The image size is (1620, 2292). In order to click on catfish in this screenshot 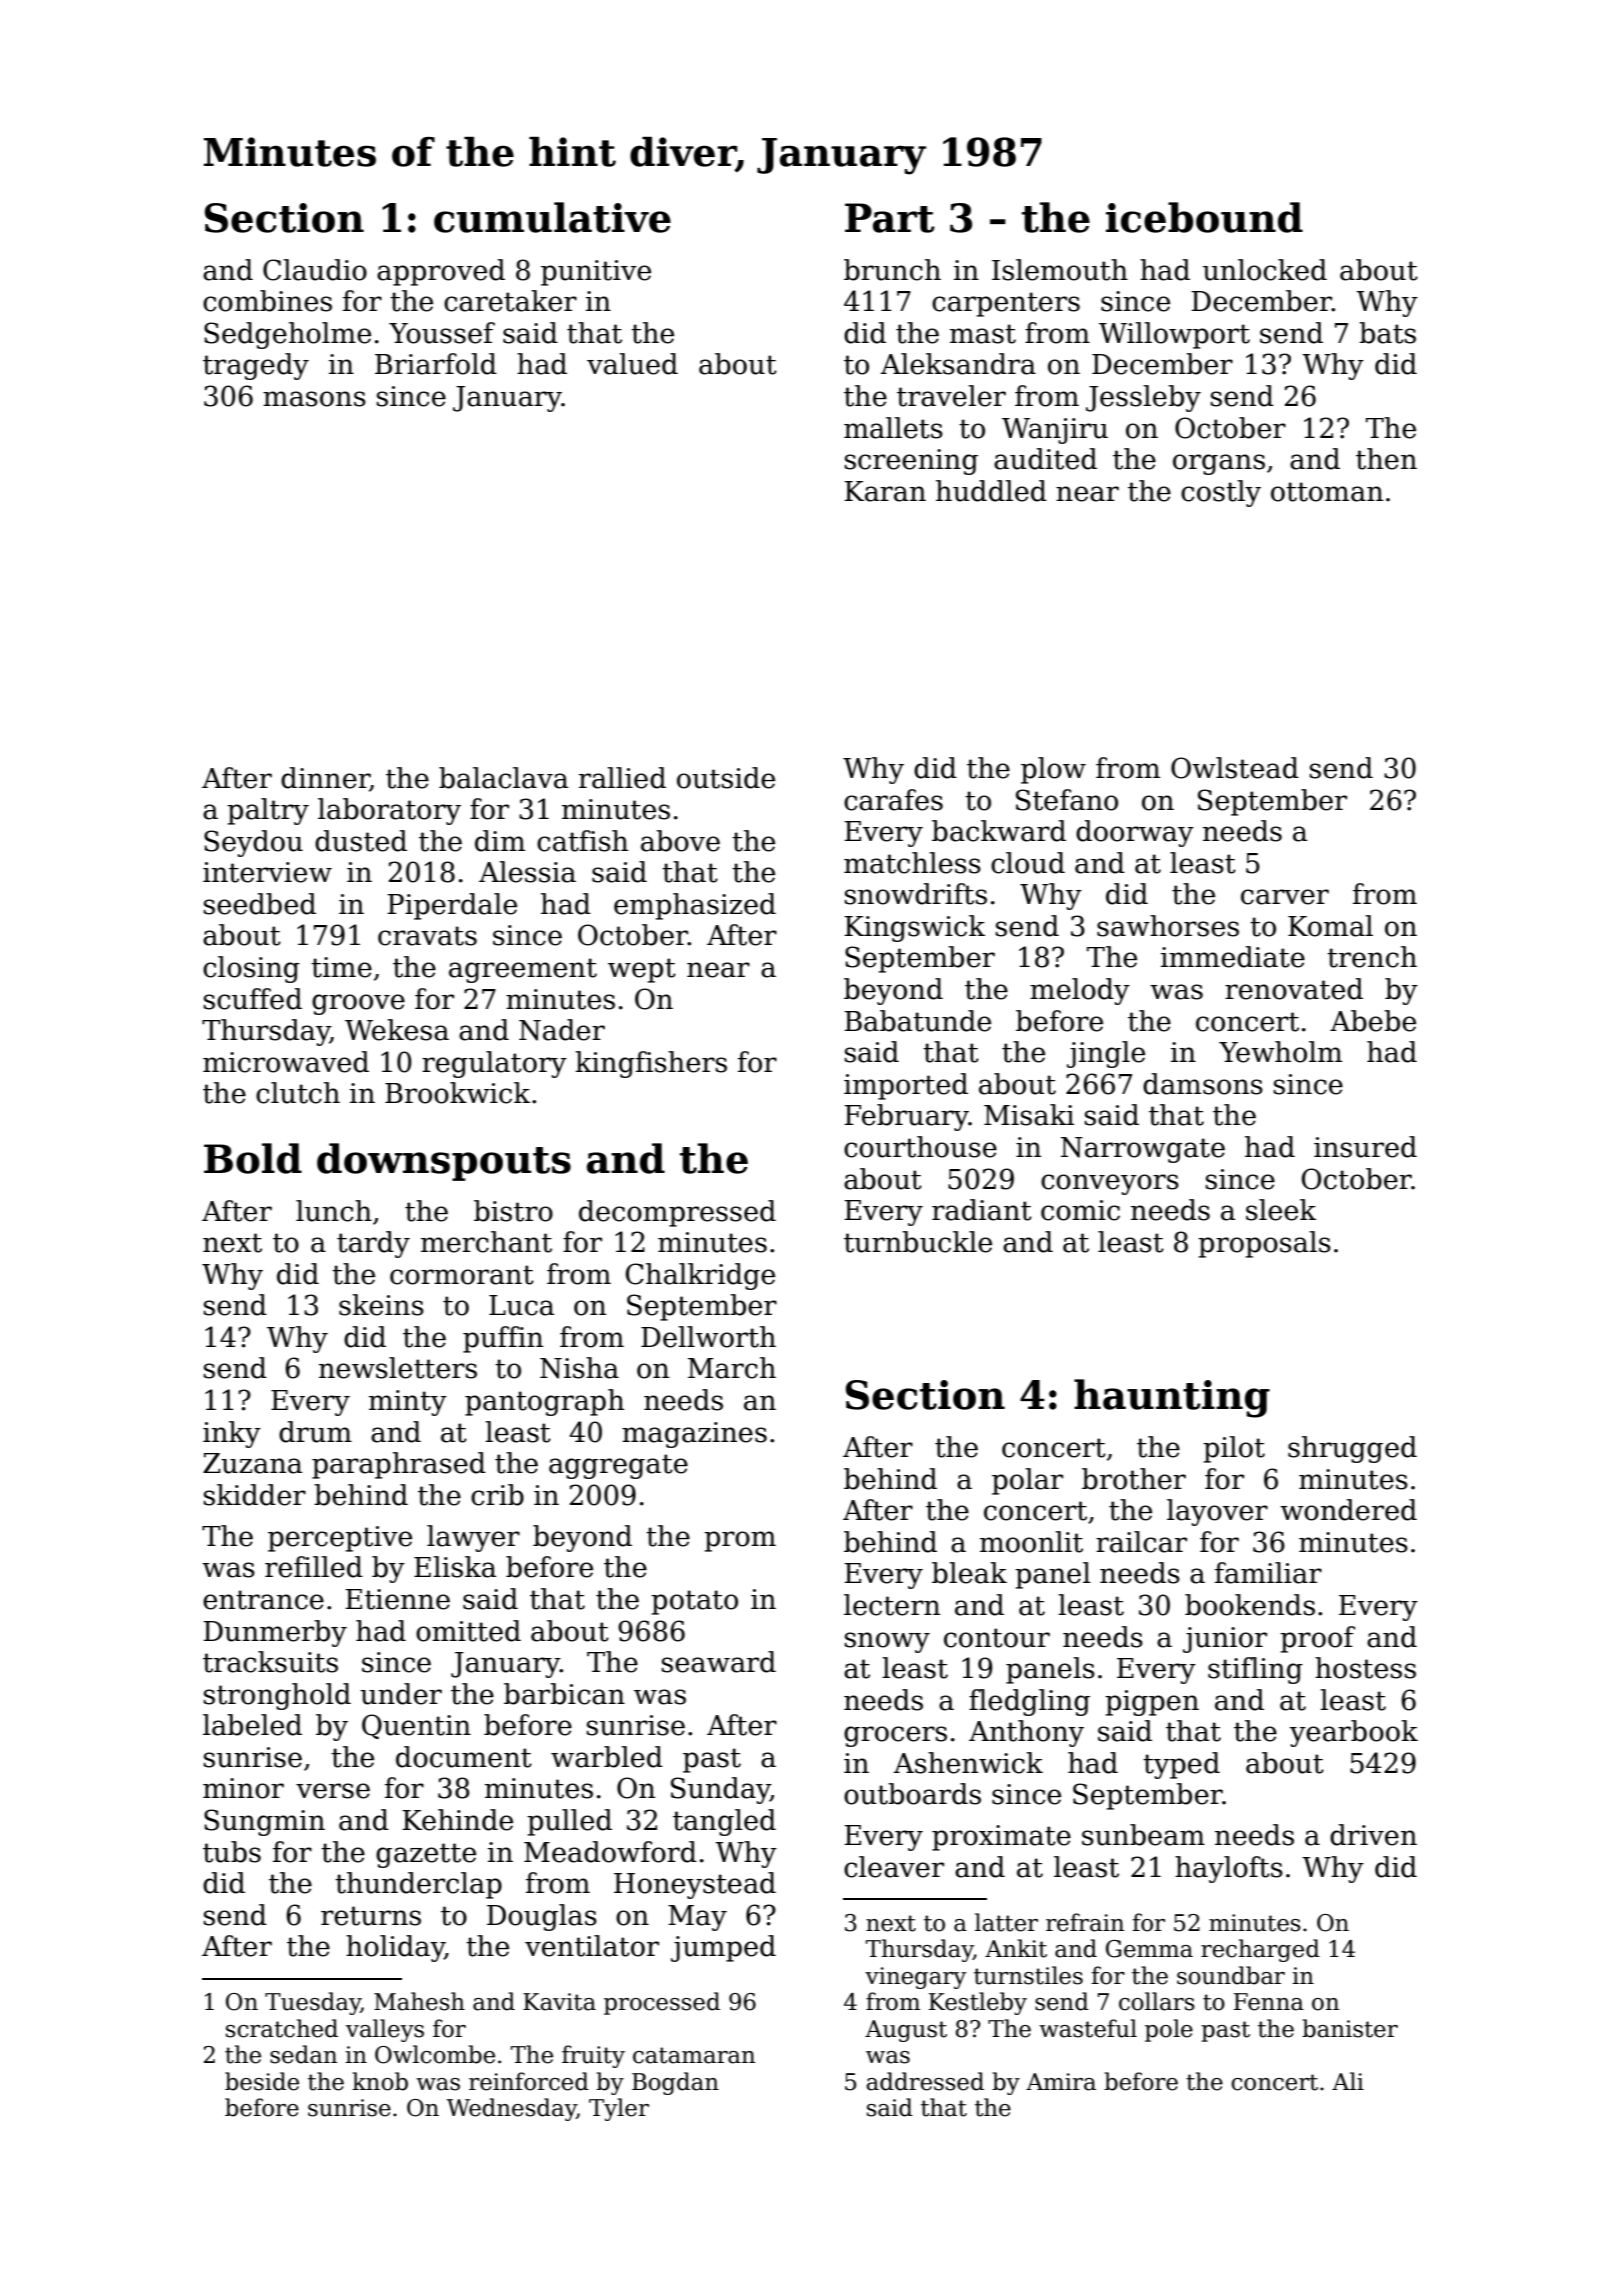, I will do `click(582, 841)`.
